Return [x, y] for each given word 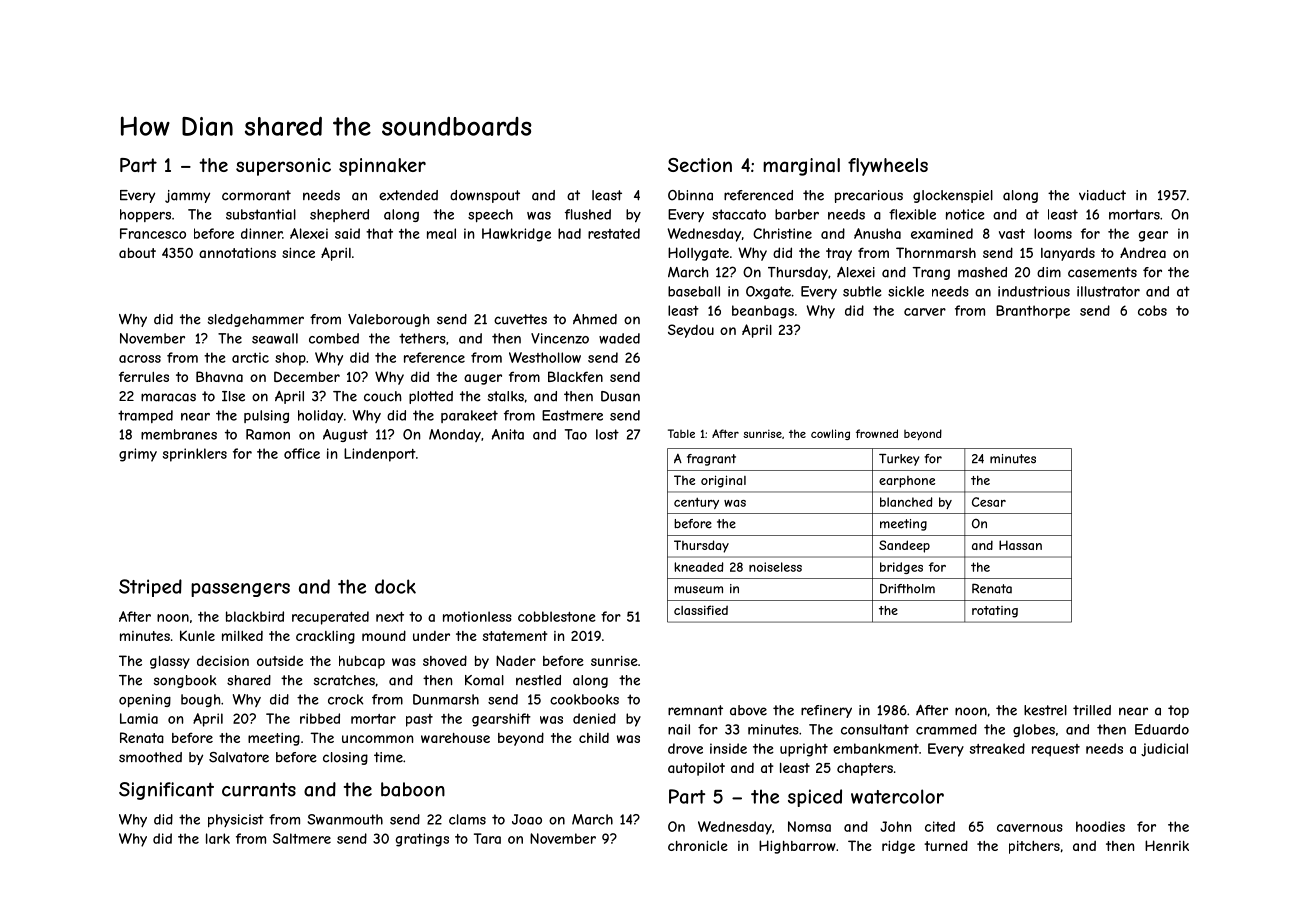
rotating [995, 612]
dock [395, 586]
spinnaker [382, 167]
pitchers [1034, 847]
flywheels [888, 167]
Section [700, 165]
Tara [487, 838]
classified [701, 610]
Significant [166, 791]
